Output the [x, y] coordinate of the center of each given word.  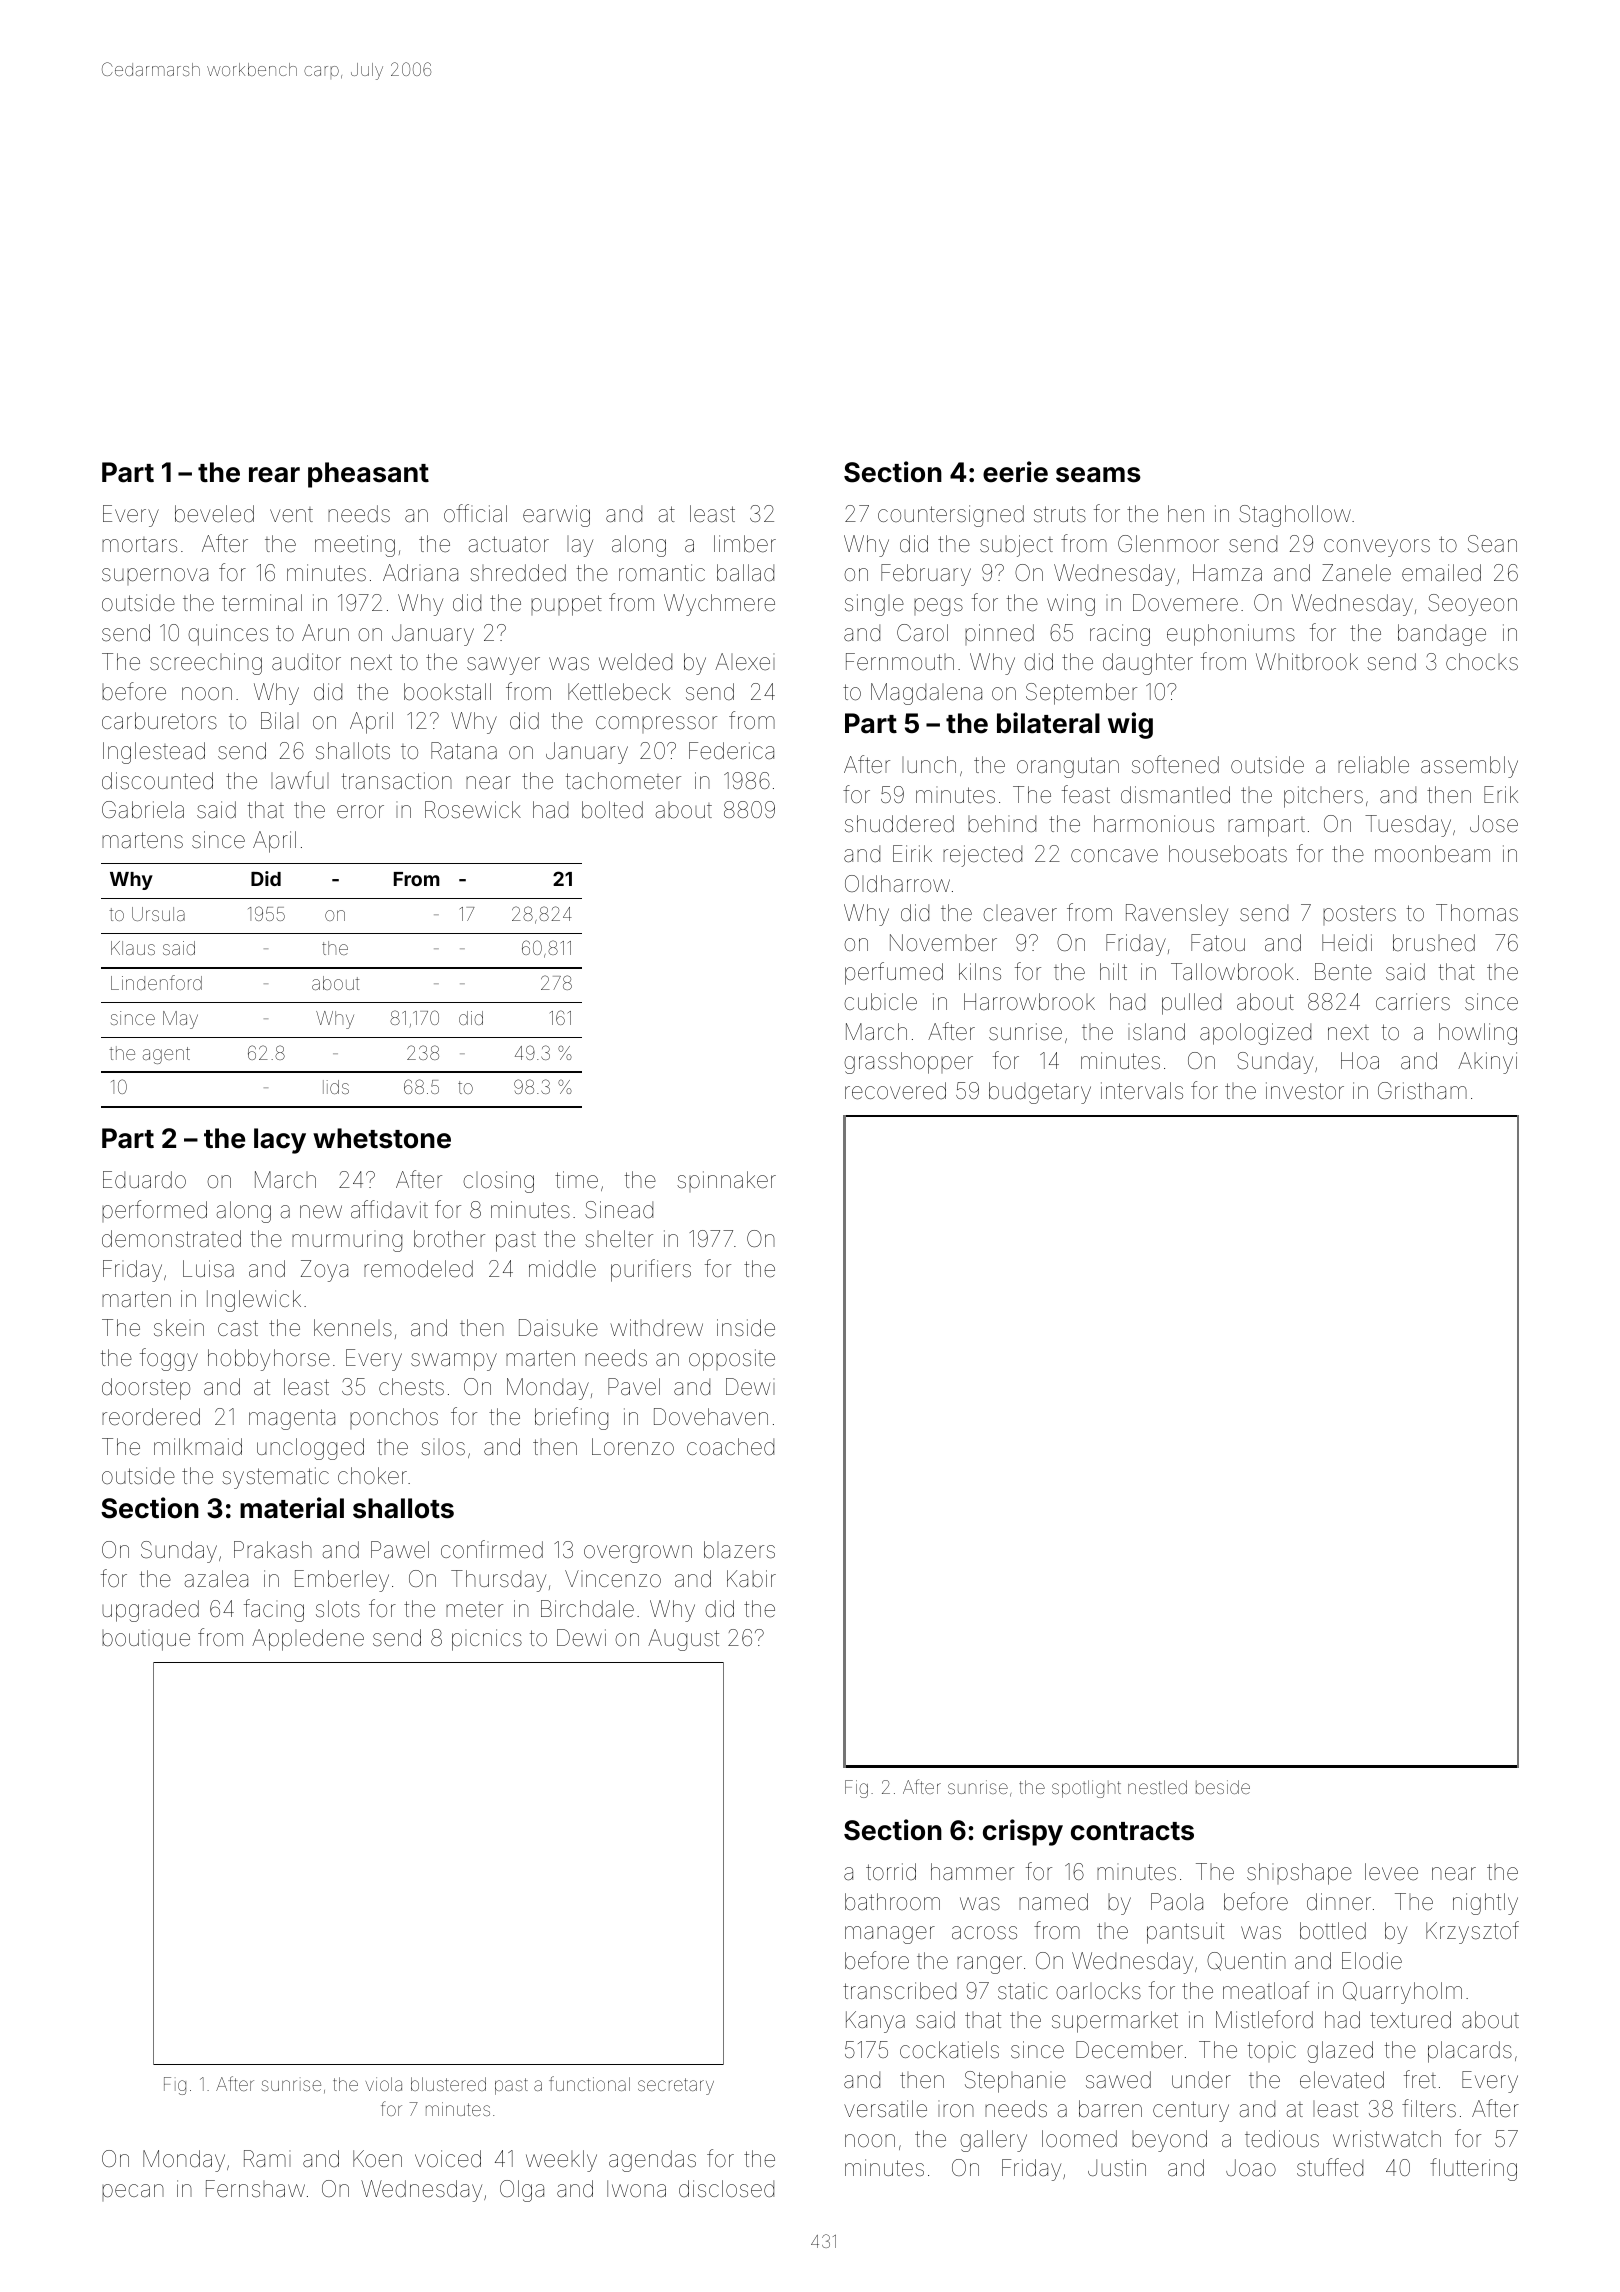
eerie [1015, 472]
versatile [885, 2109]
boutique [146, 1640]
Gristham [1422, 1091]
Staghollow [1295, 516]
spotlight [1086, 1789]
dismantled [1175, 795]
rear [274, 475]
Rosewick [473, 810]
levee [1391, 1872]
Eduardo [144, 1180]
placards [1470, 2052]
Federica [731, 751]
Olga [522, 2191]
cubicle [880, 1002]
